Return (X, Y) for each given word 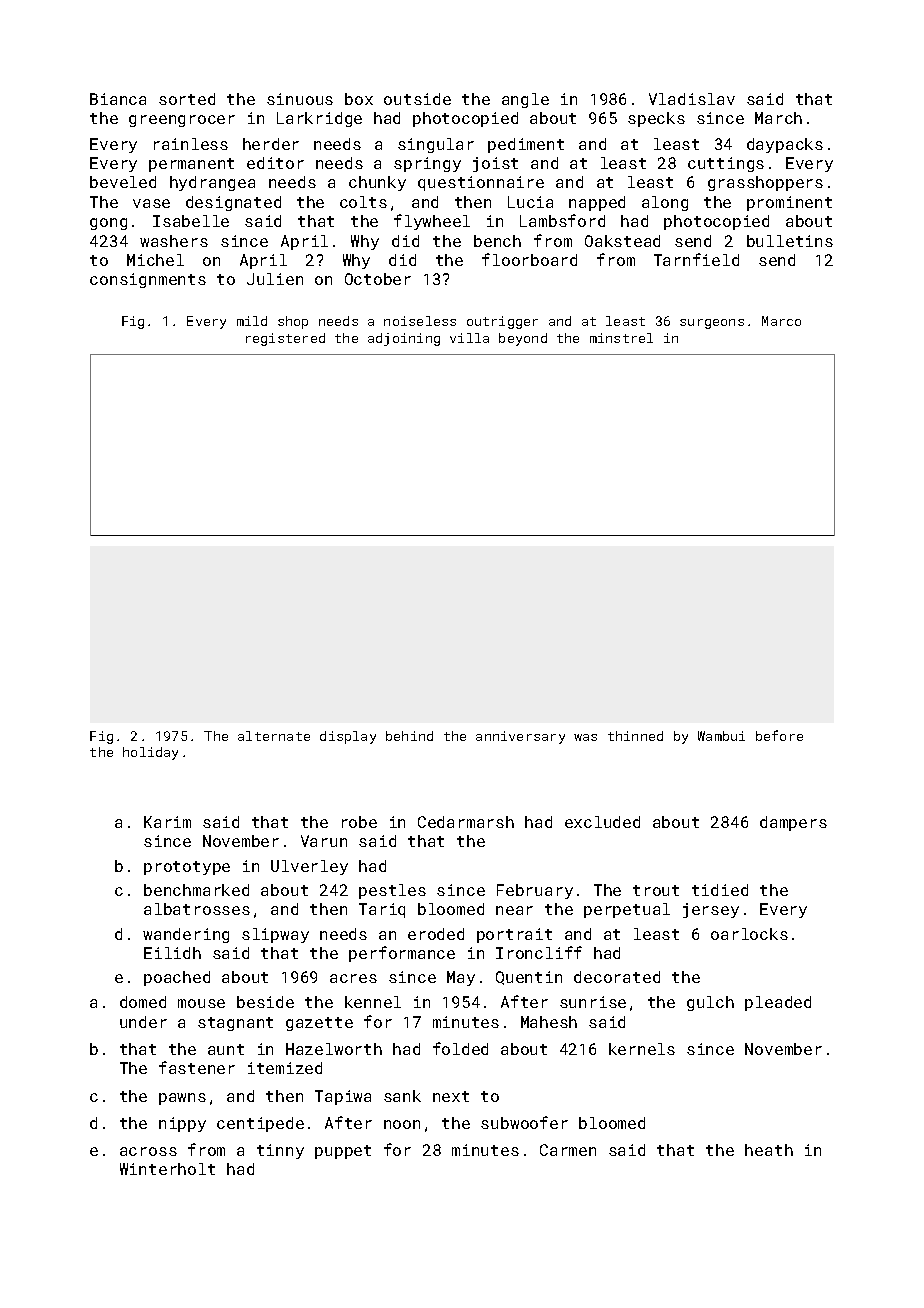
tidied (720, 890)
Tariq (382, 910)
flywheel (432, 222)
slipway (275, 935)
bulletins (790, 241)
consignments (148, 280)
